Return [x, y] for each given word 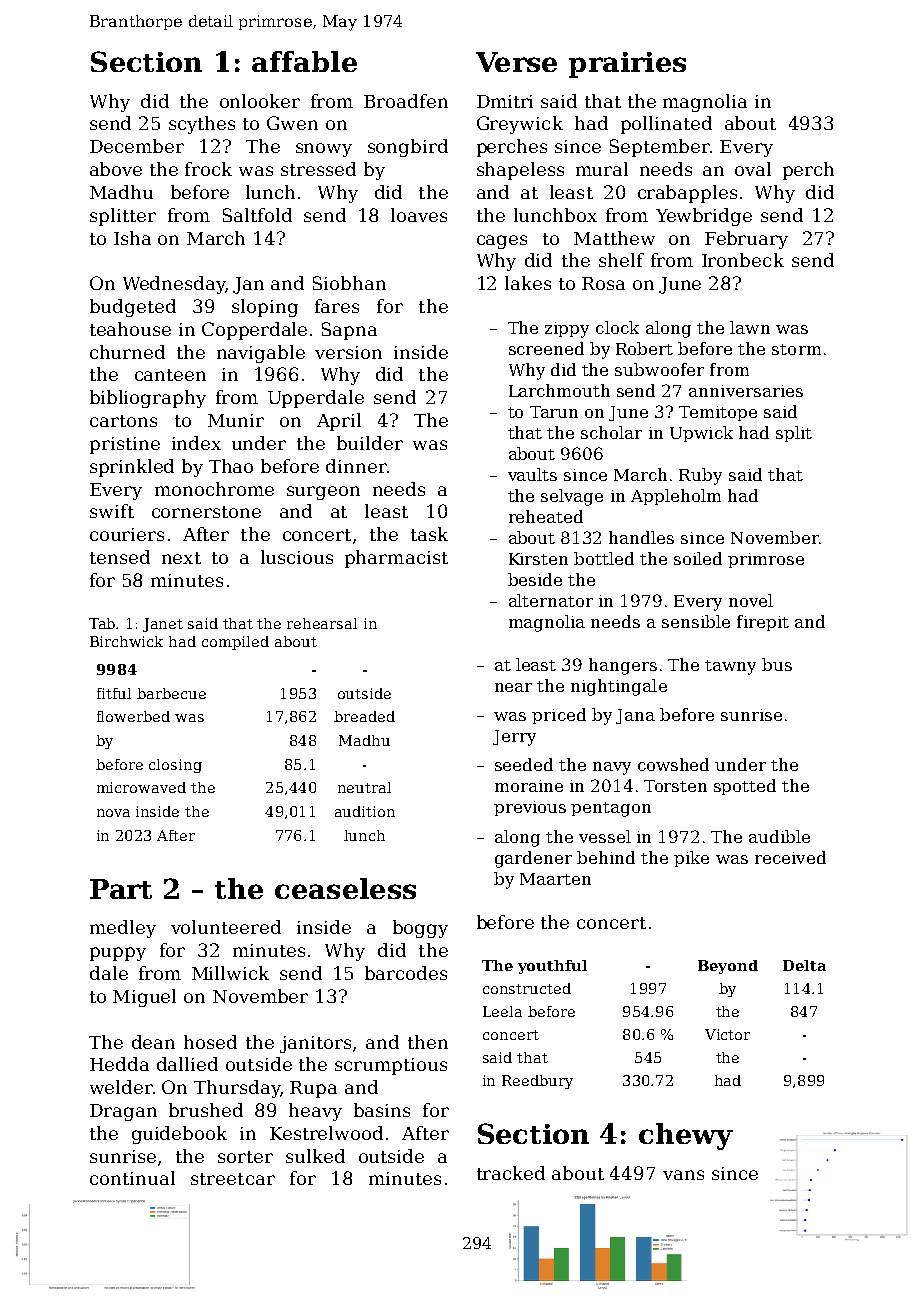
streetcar [233, 1179]
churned [127, 352]
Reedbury [537, 1082]
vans [683, 1175]
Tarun [554, 412]
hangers [623, 666]
